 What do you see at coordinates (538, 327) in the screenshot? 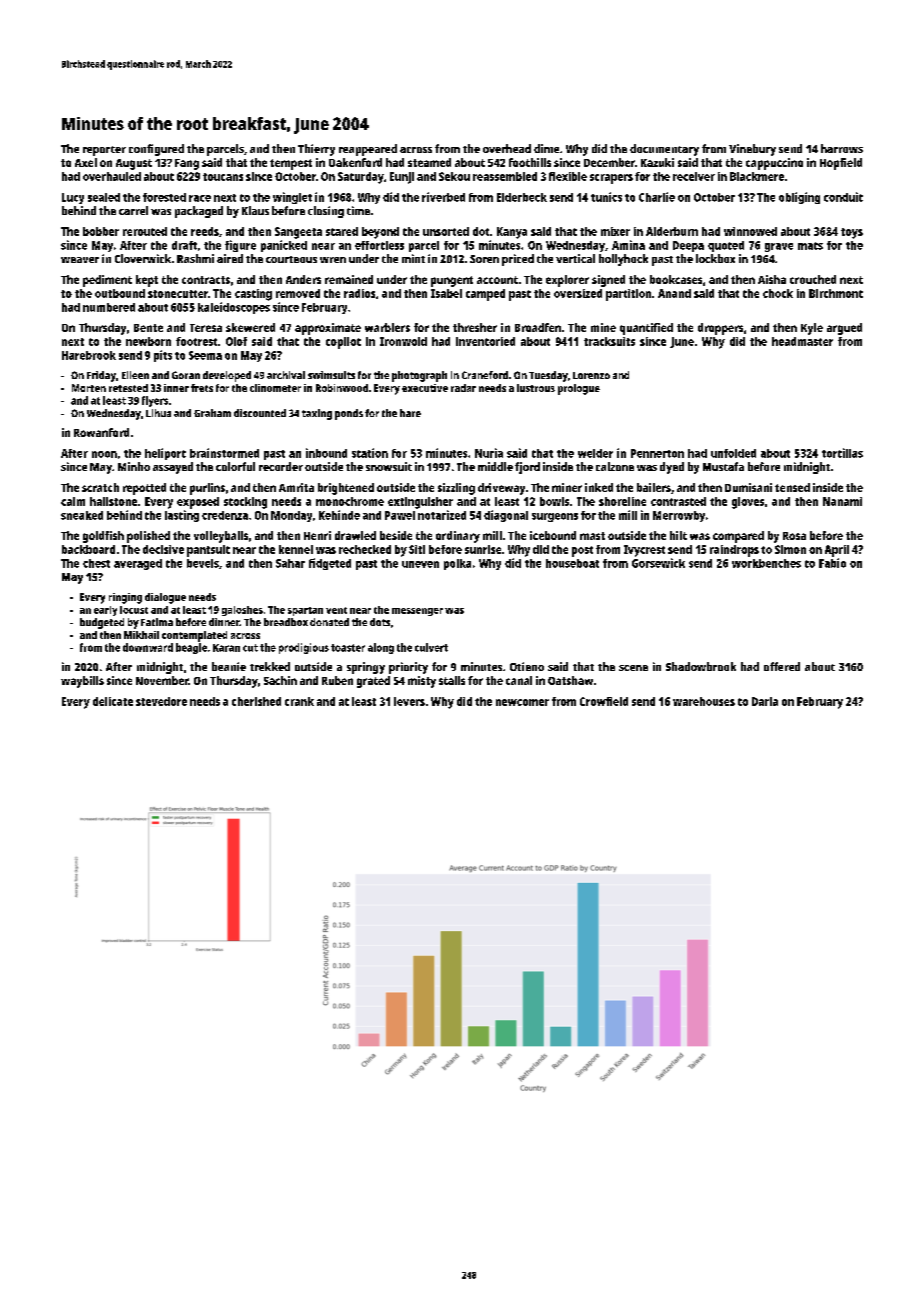
I see `Broadfen` at bounding box center [538, 327].
